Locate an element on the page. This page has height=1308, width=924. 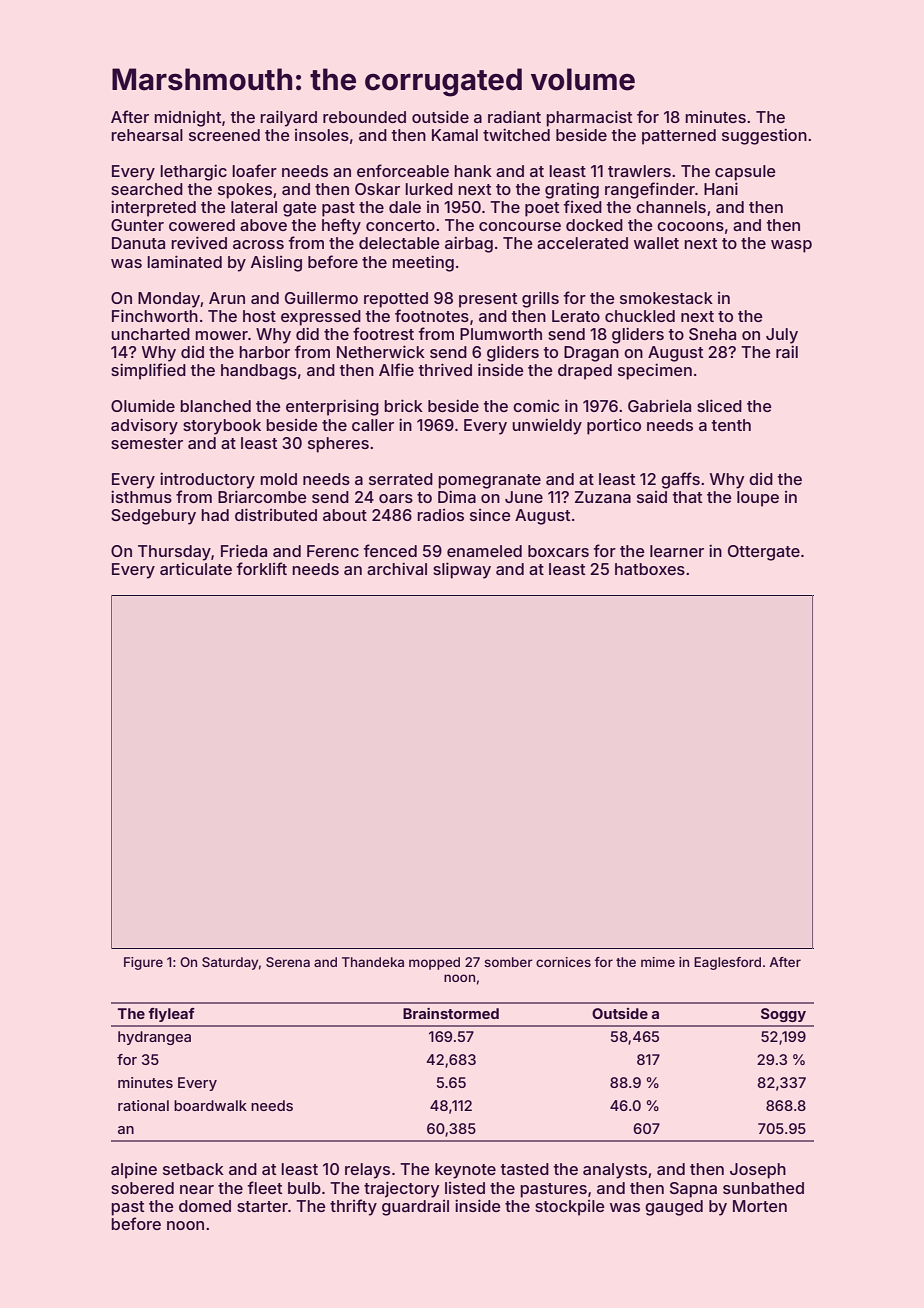
hatboxes is located at coordinates (650, 569).
